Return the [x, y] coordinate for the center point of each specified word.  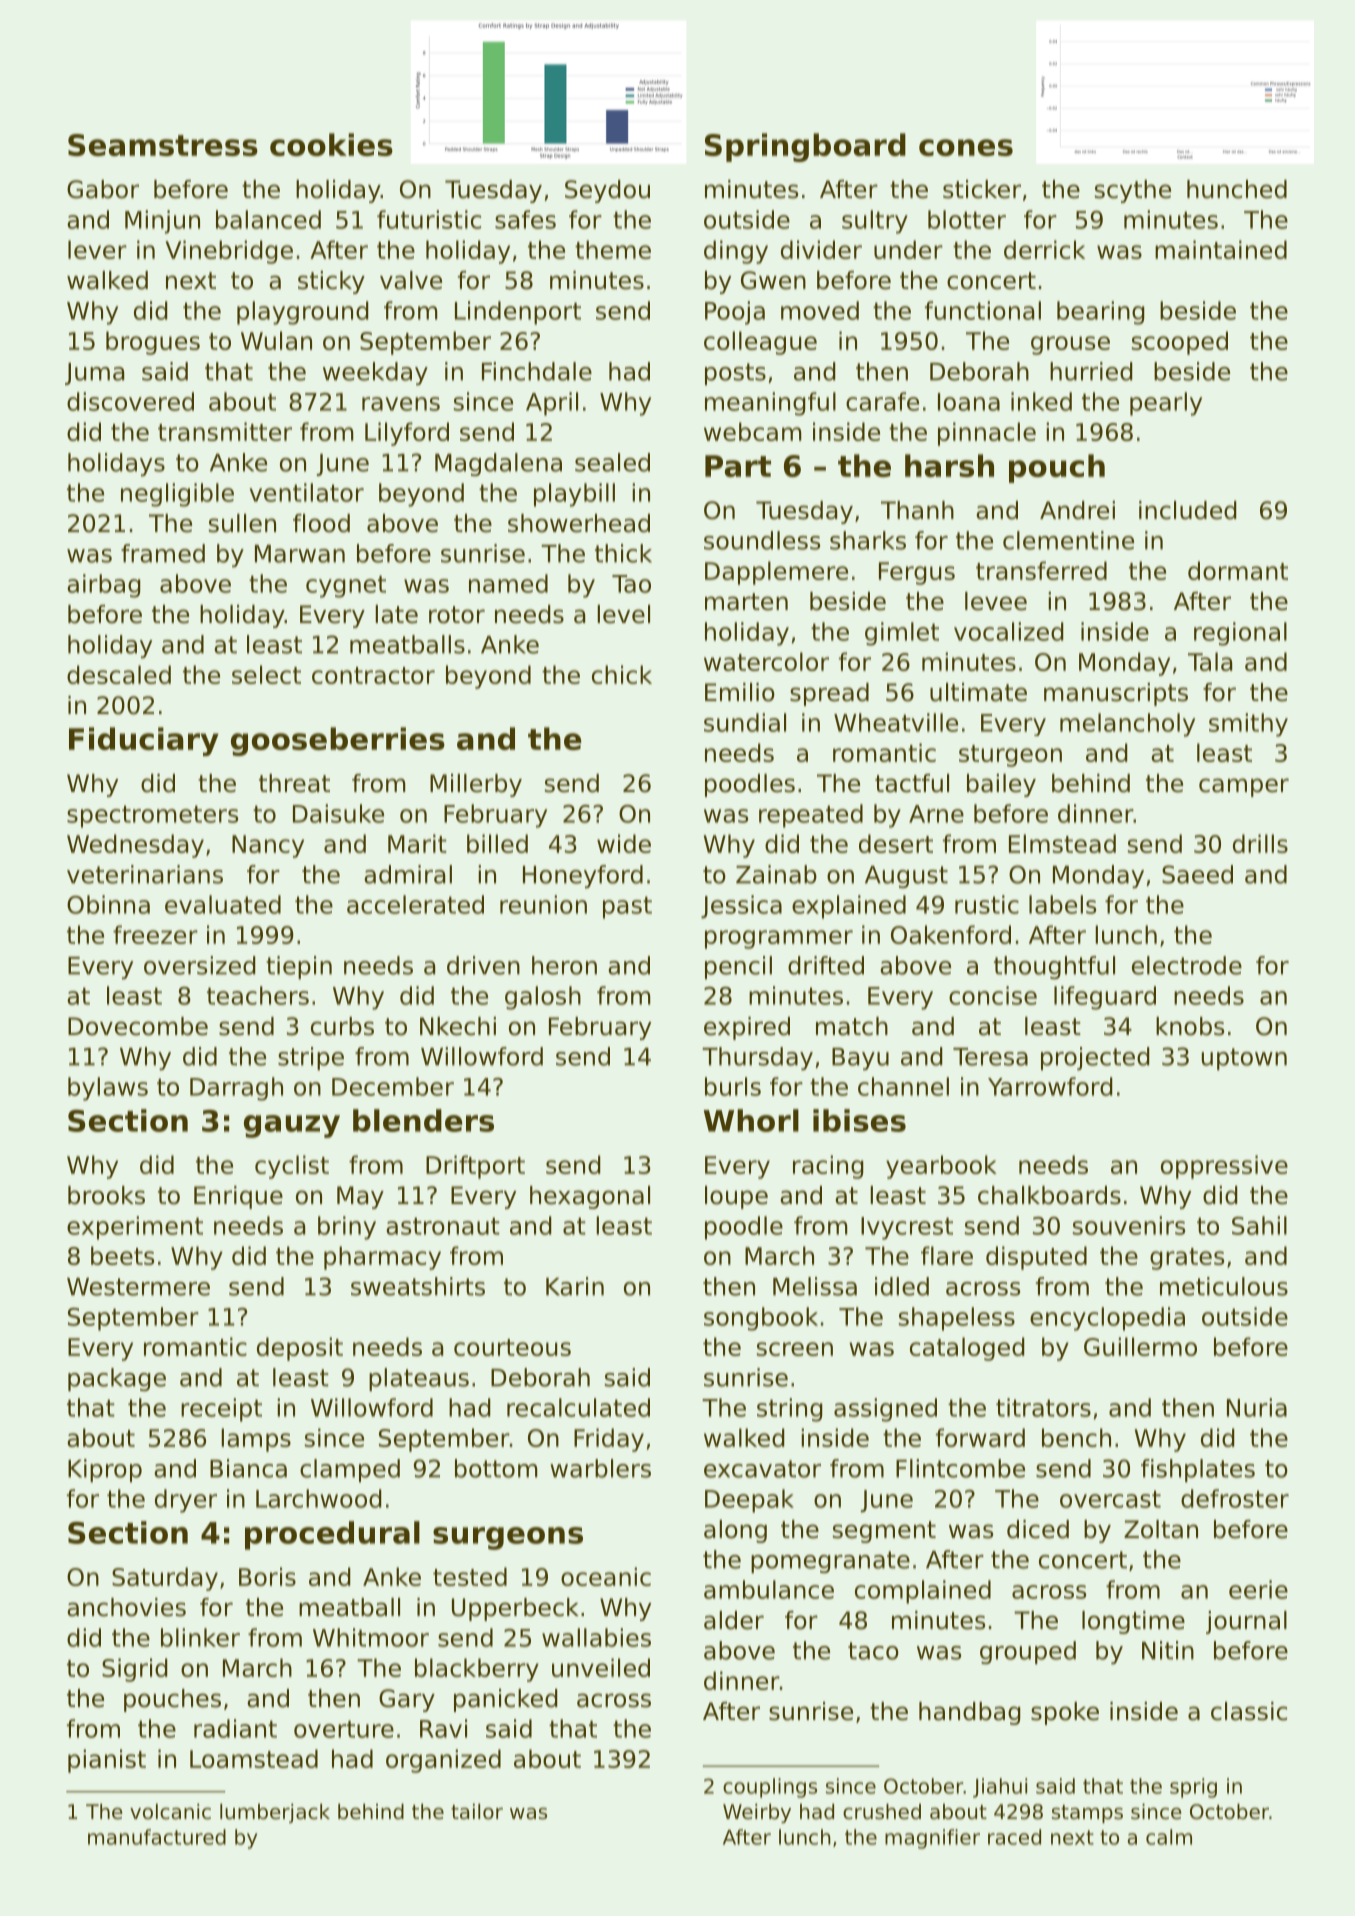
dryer [186, 1501]
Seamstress [163, 145]
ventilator [307, 492]
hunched [1237, 189]
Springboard [805, 147]
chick [622, 674]
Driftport [475, 1167]
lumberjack [275, 1813]
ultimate [978, 692]
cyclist [292, 1167]
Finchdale [537, 371]
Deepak [749, 1501]
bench [1076, 1437]
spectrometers [152, 816]
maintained [1221, 249]
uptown [1244, 1059]
